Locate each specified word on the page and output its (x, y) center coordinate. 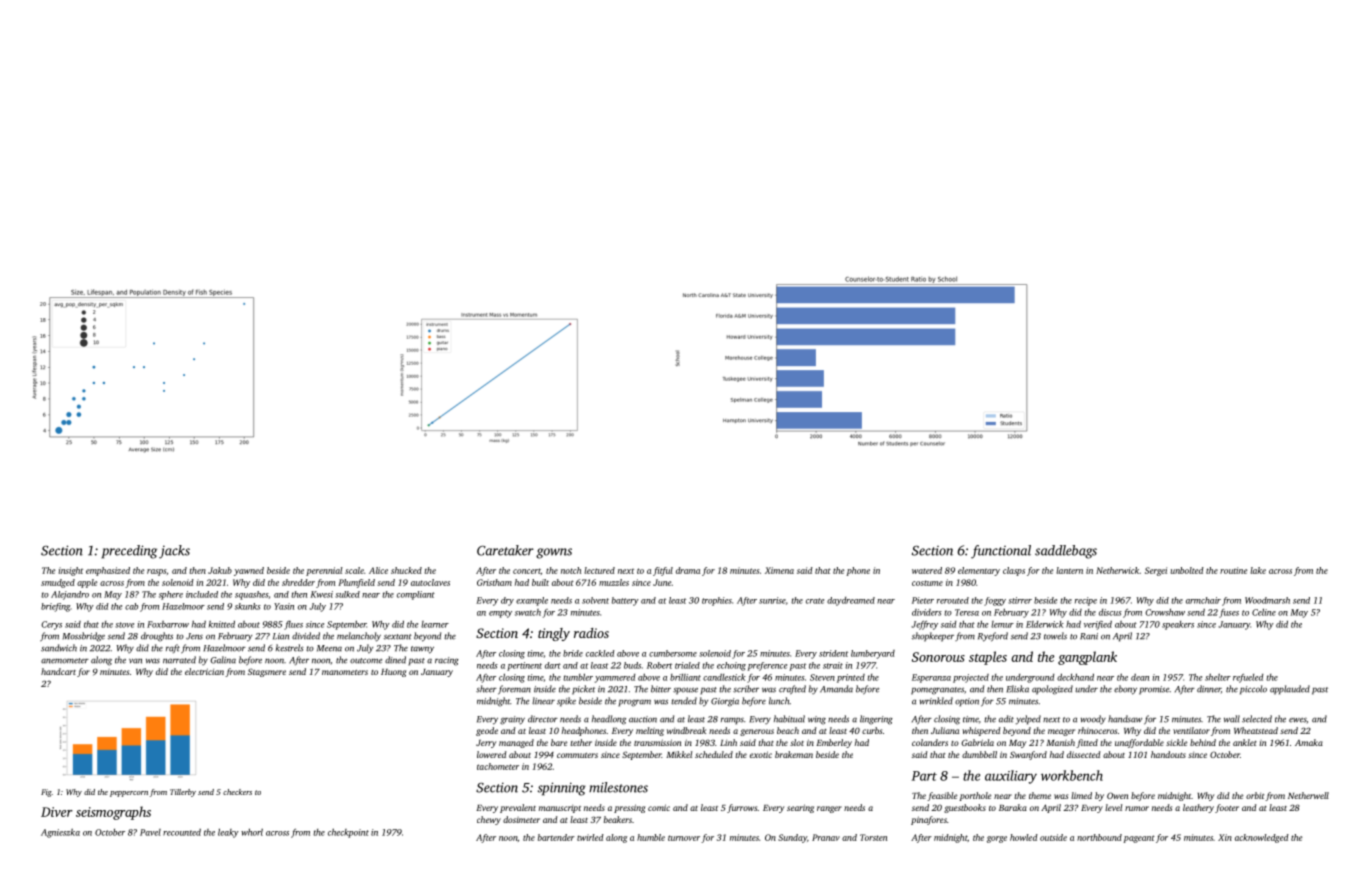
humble (651, 837)
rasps (156, 572)
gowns (554, 553)
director (543, 719)
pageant (1139, 839)
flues (293, 625)
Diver (57, 812)
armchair (1203, 600)
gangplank (1087, 658)
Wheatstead (1256, 730)
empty (500, 614)
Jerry (486, 744)
